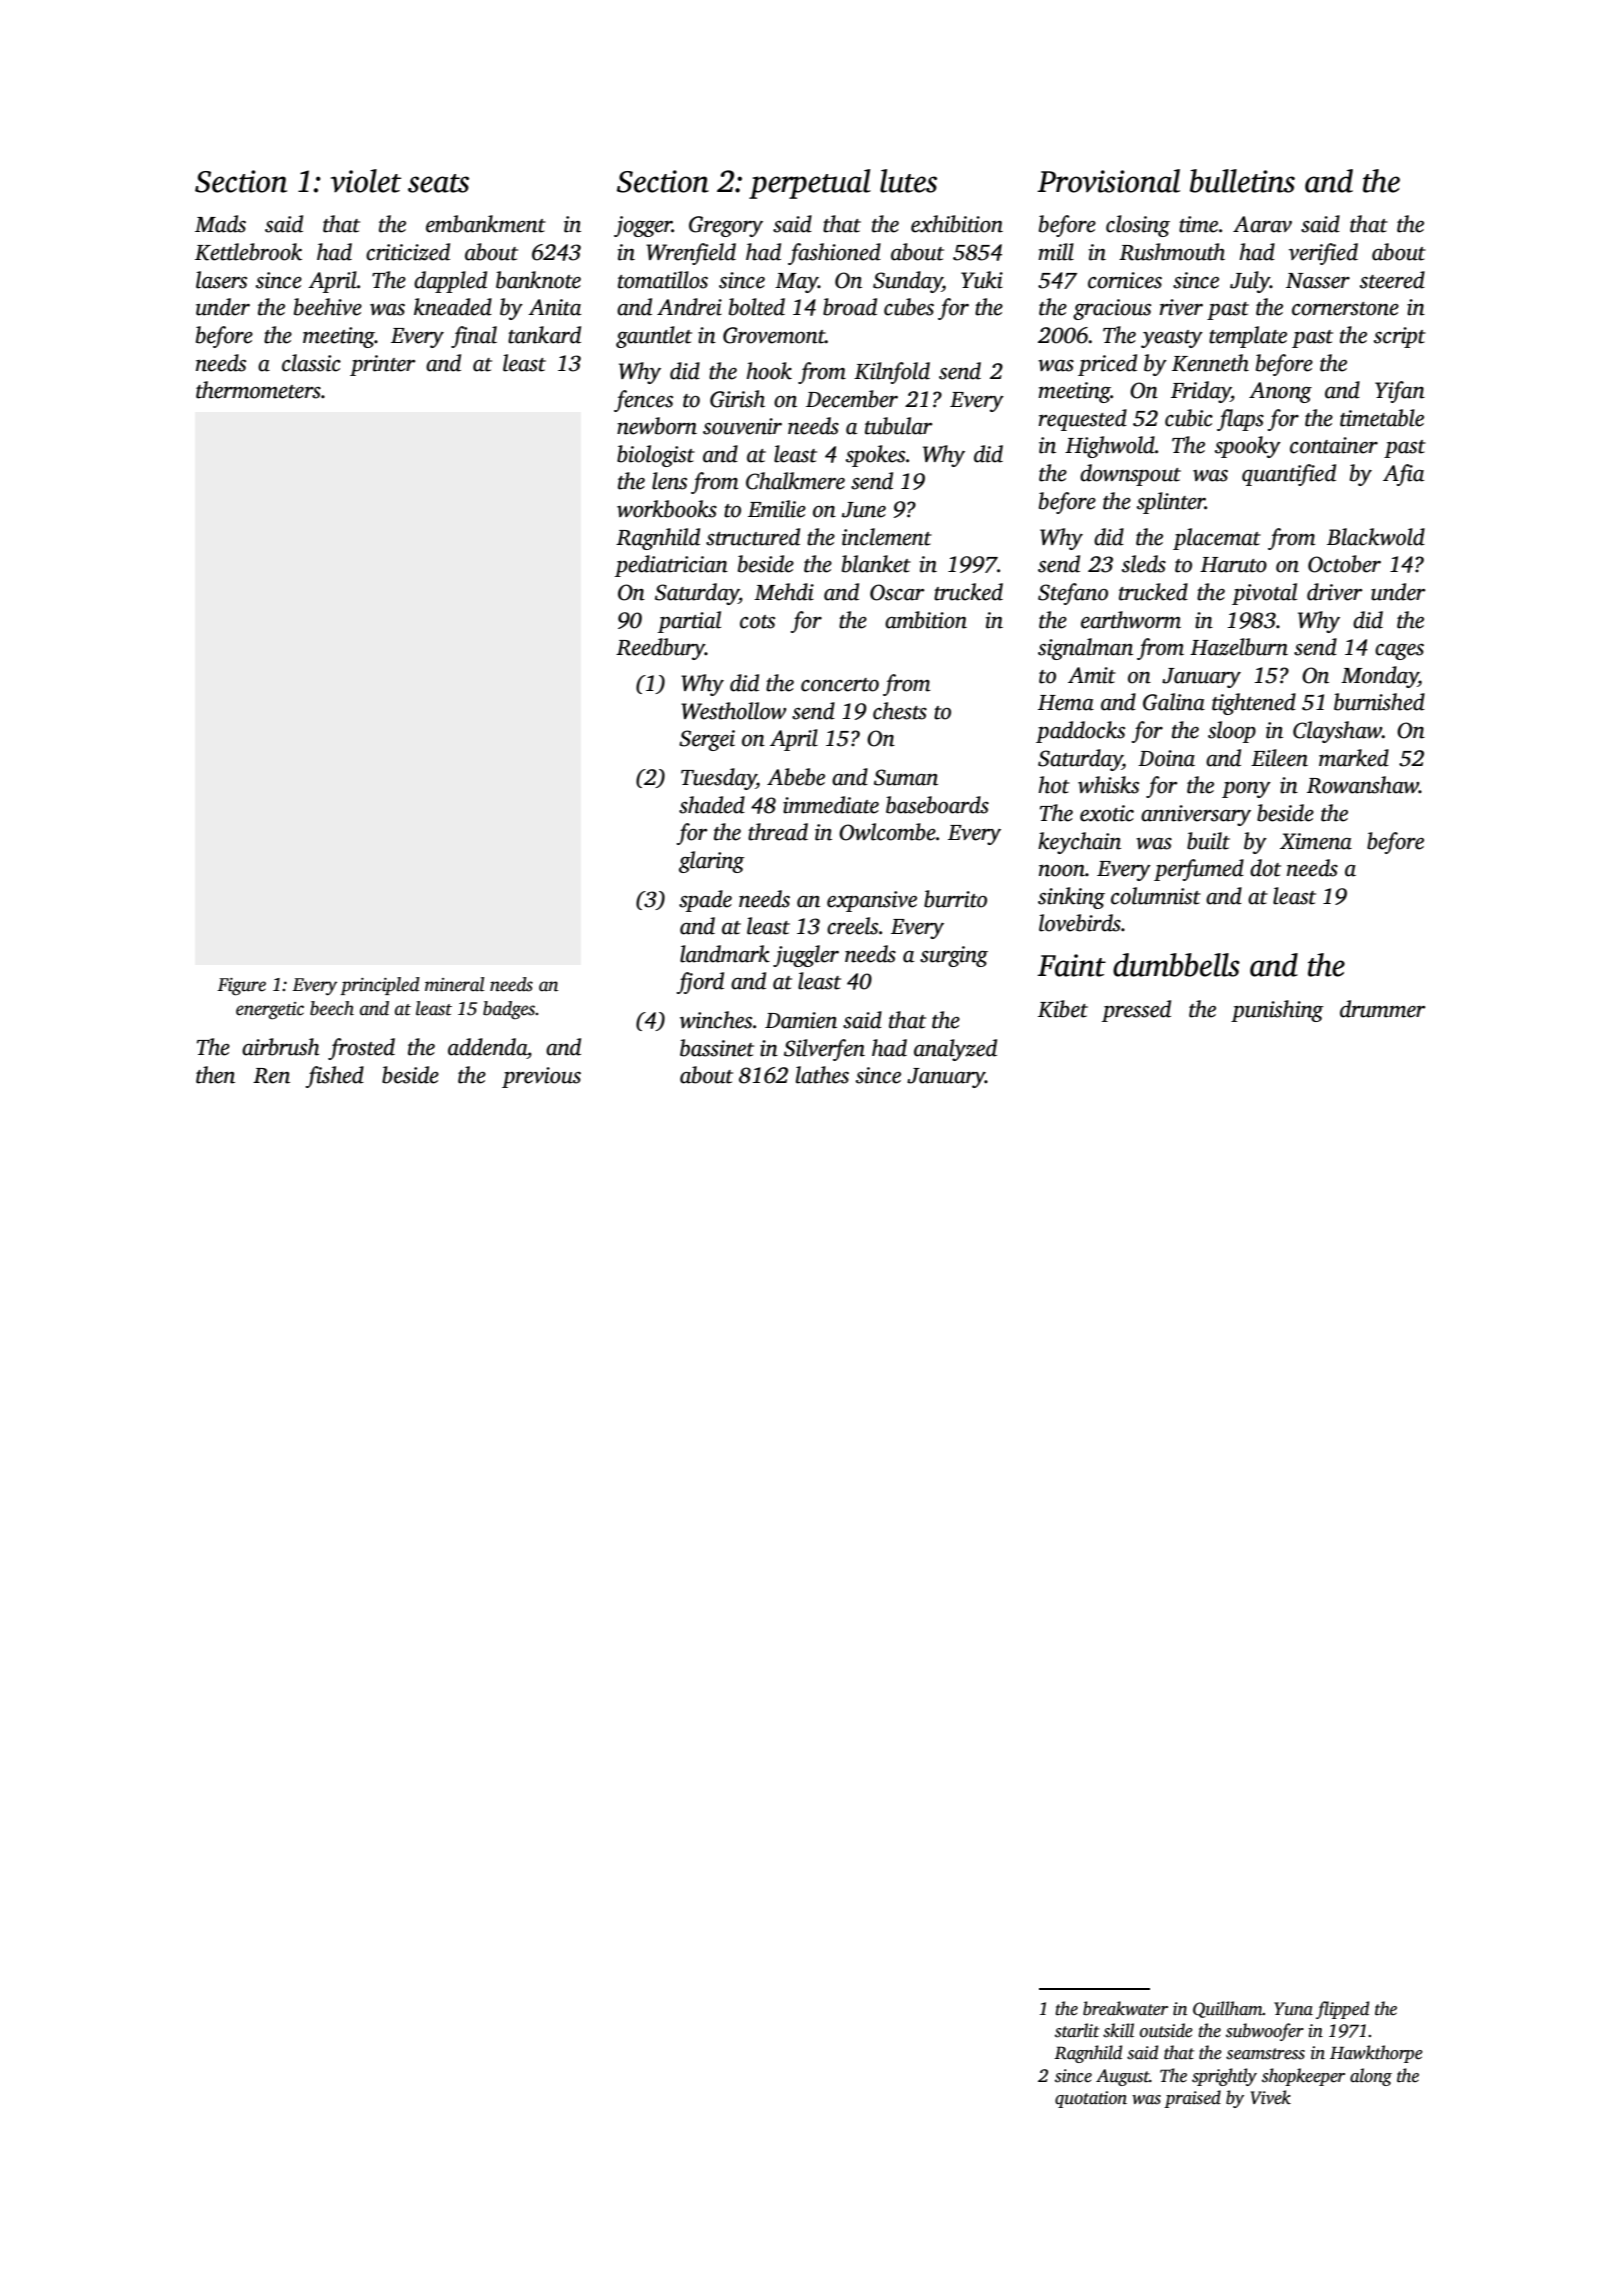  Describe the element at coordinates (1125, 2008) in the screenshot. I see `breakwater` at that location.
